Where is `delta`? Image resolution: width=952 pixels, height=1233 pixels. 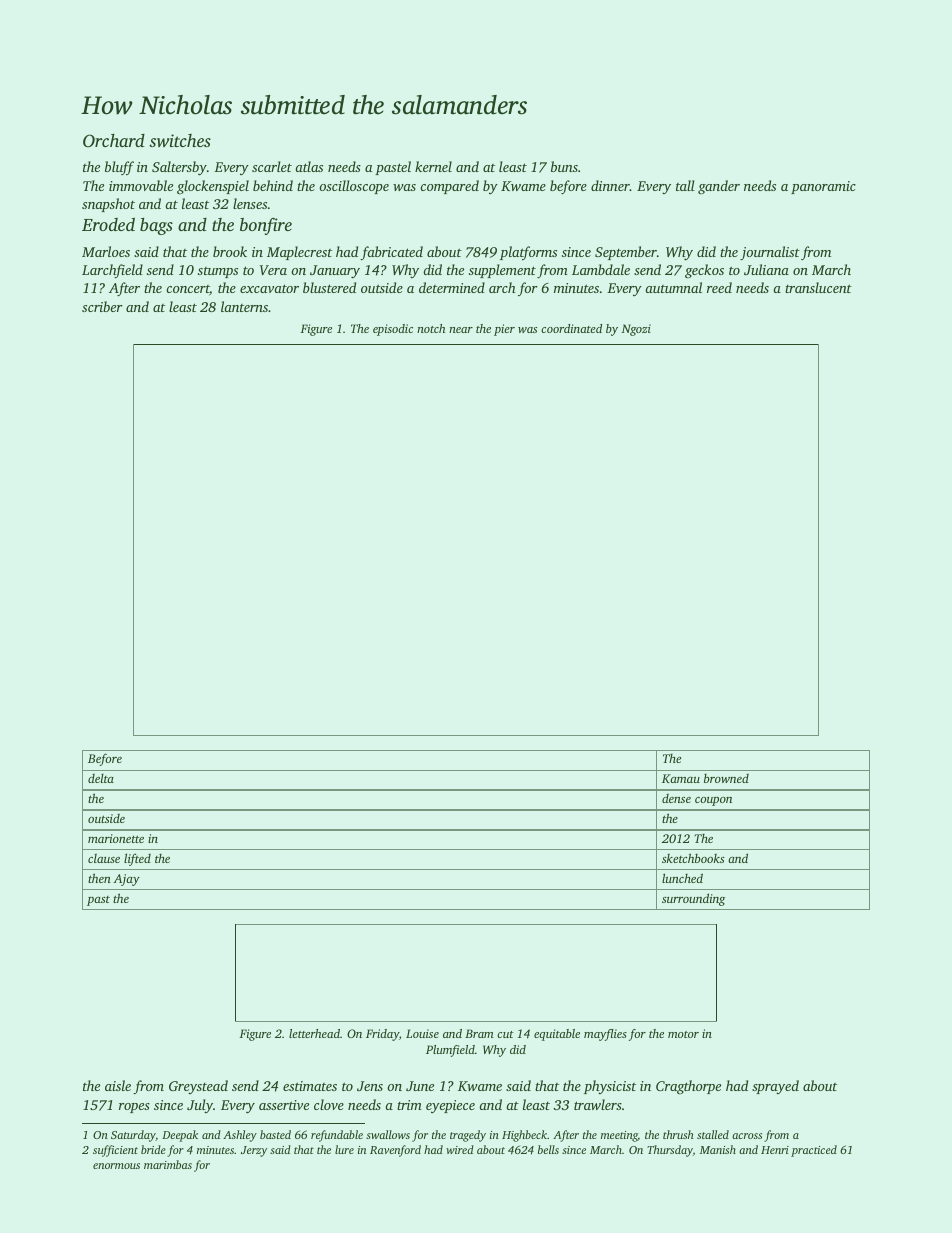
delta is located at coordinates (101, 778).
